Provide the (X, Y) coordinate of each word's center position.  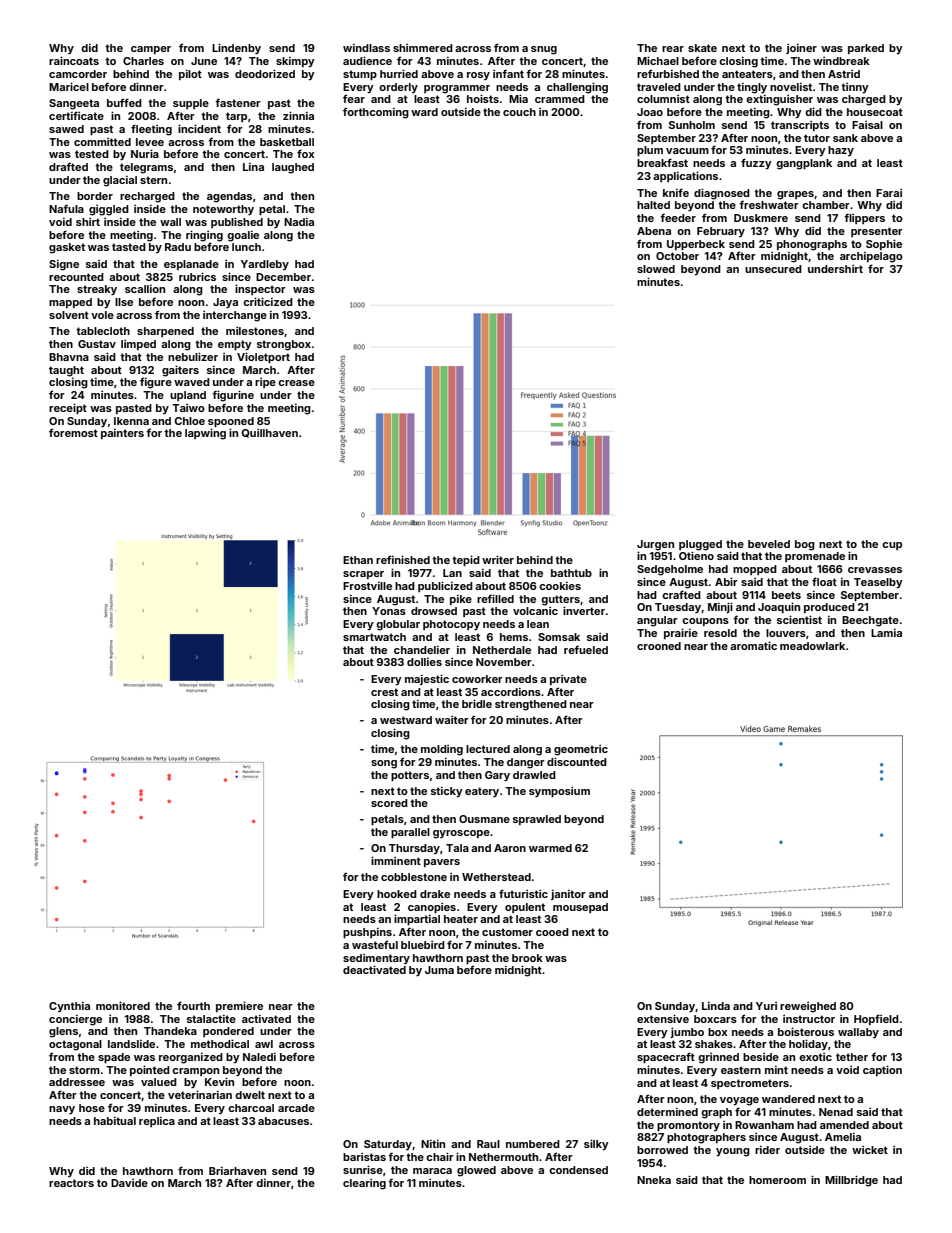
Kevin (219, 1081)
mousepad (580, 908)
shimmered (423, 48)
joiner (801, 49)
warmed (550, 848)
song (384, 764)
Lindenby (236, 49)
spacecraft (666, 1057)
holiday (808, 1044)
